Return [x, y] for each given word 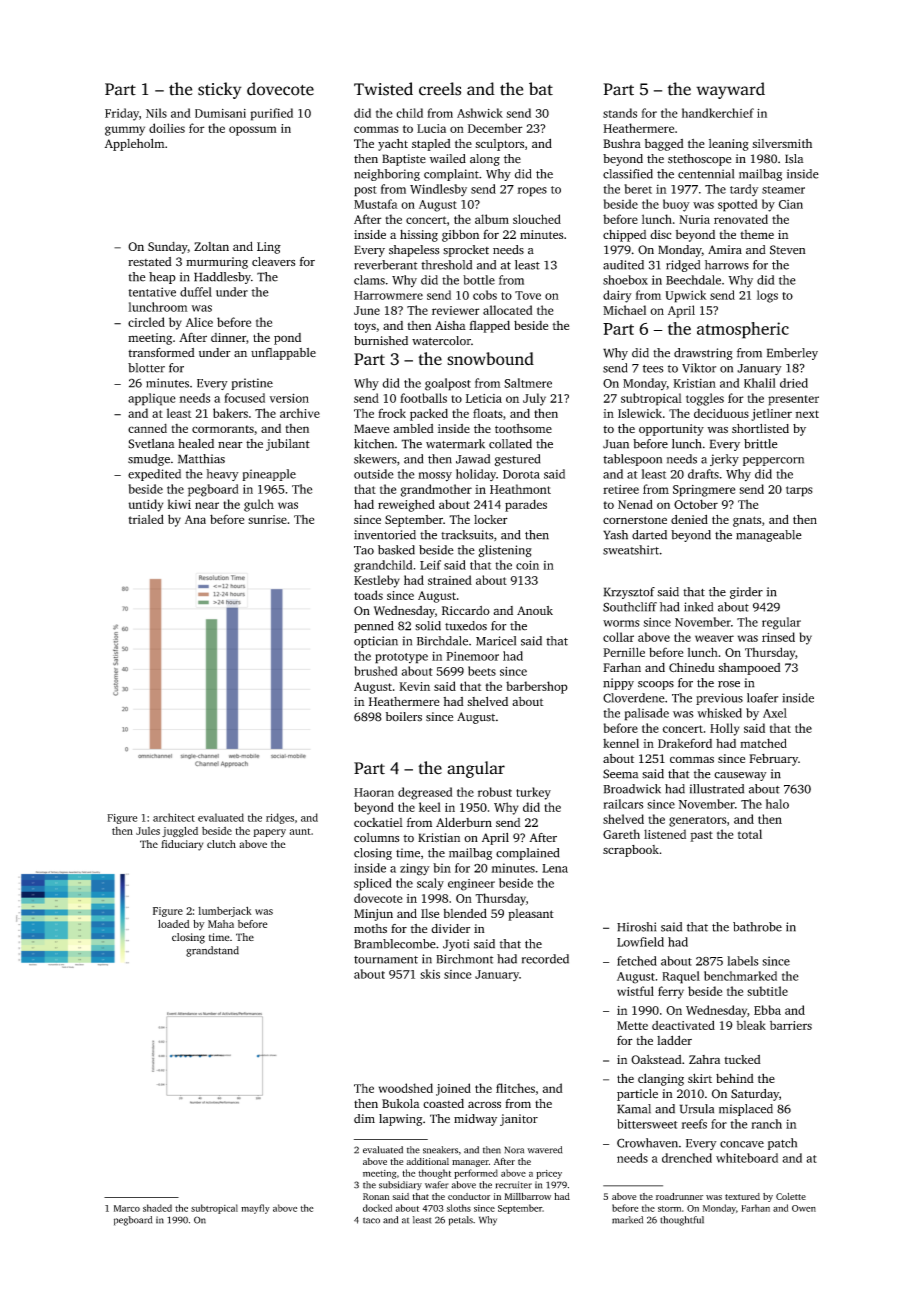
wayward [730, 90]
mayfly [255, 1209]
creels [440, 89]
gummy [125, 131]
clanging [661, 1079]
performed [476, 1174]
